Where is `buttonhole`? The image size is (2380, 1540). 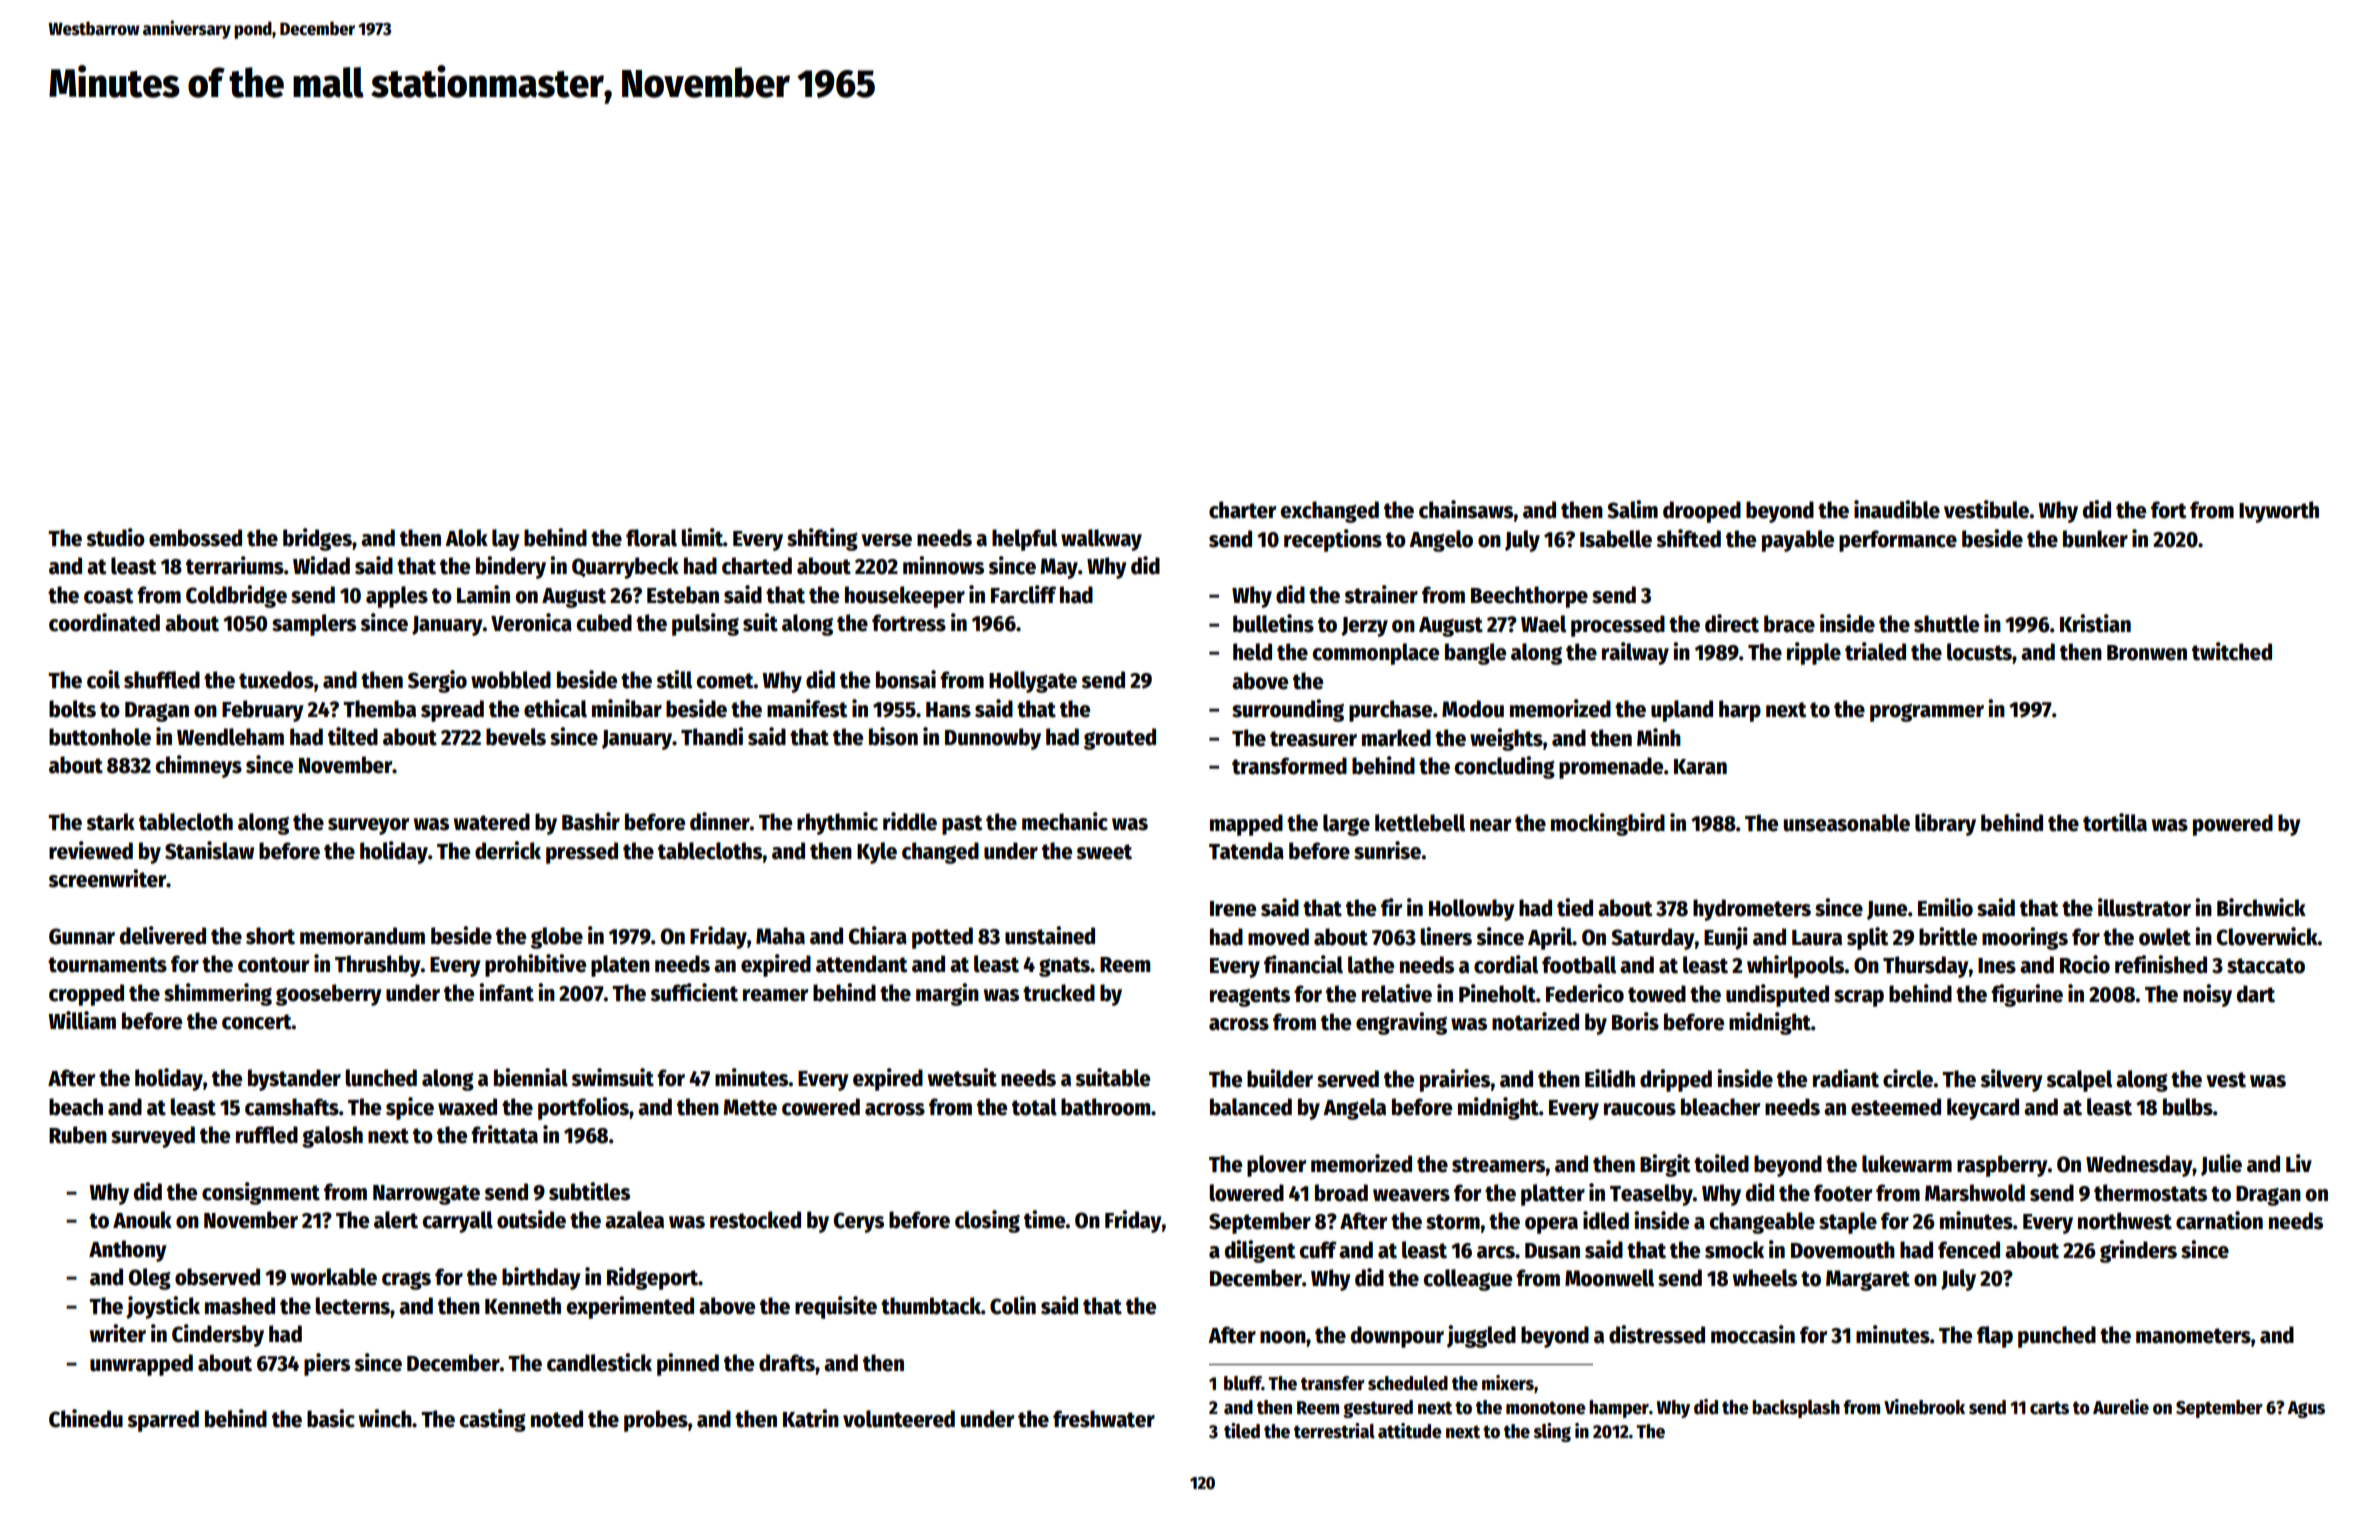
buttonhole is located at coordinates (100, 737).
